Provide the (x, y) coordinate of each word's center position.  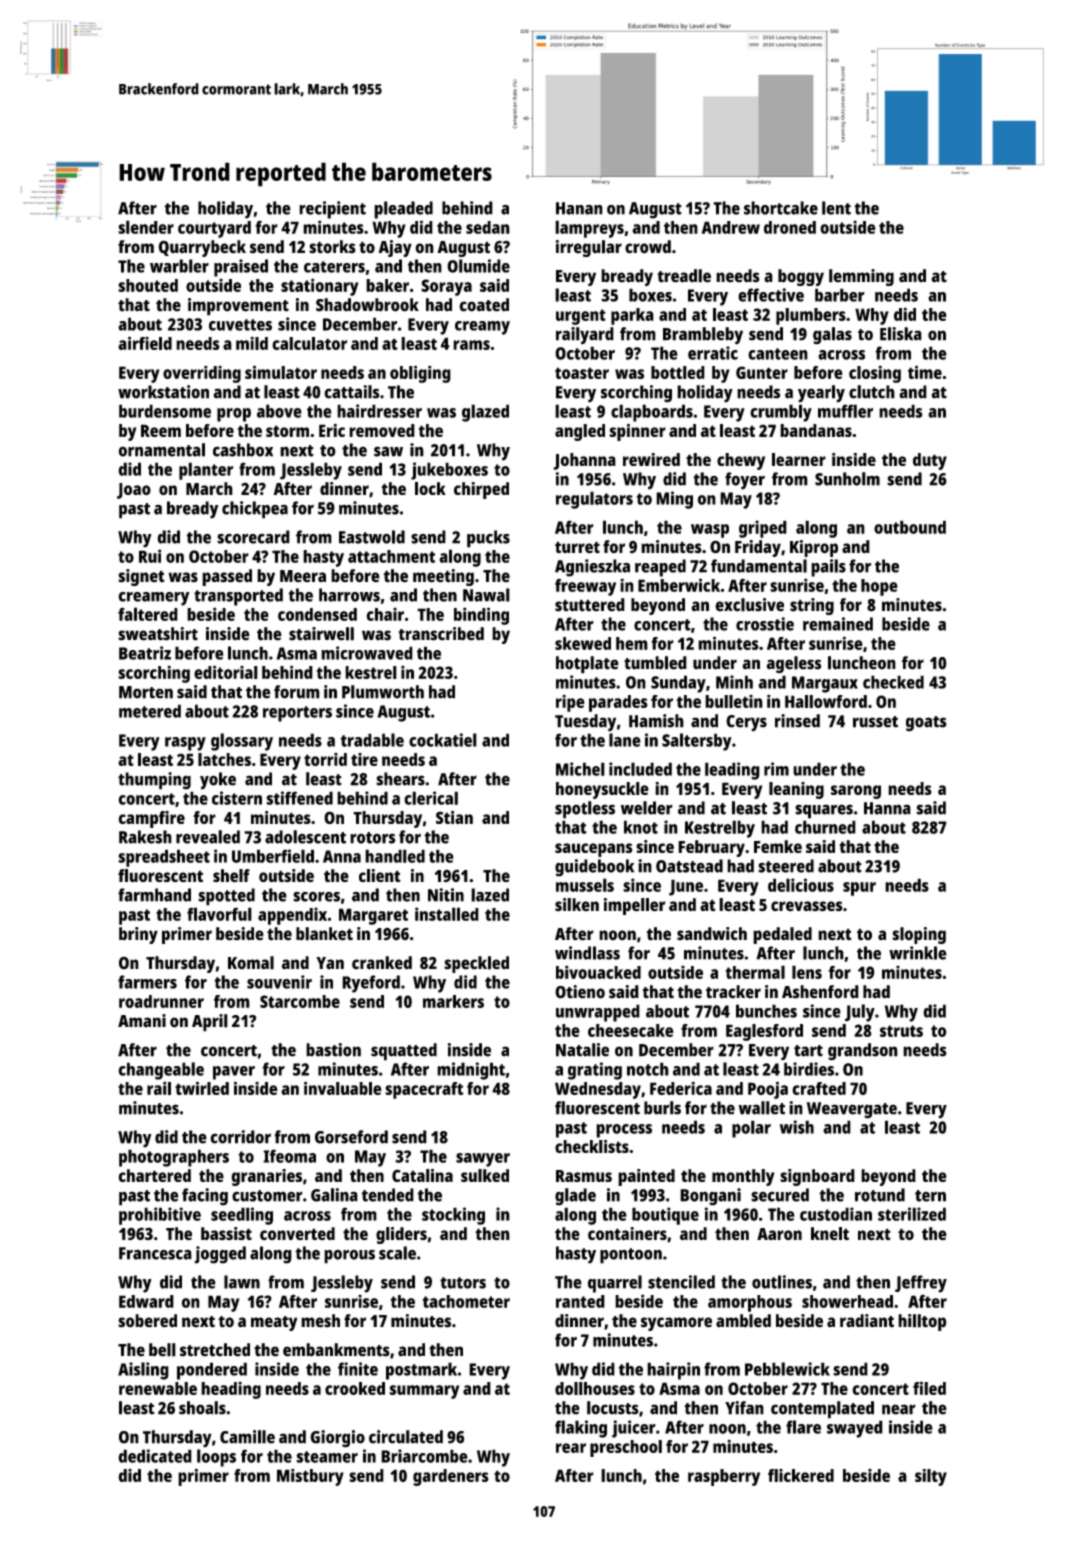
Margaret (373, 916)
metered (150, 711)
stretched (215, 1350)
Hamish (656, 721)
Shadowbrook (367, 305)
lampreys (589, 229)
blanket (324, 934)
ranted (580, 1301)
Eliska (901, 334)
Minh (734, 682)
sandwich (712, 934)
